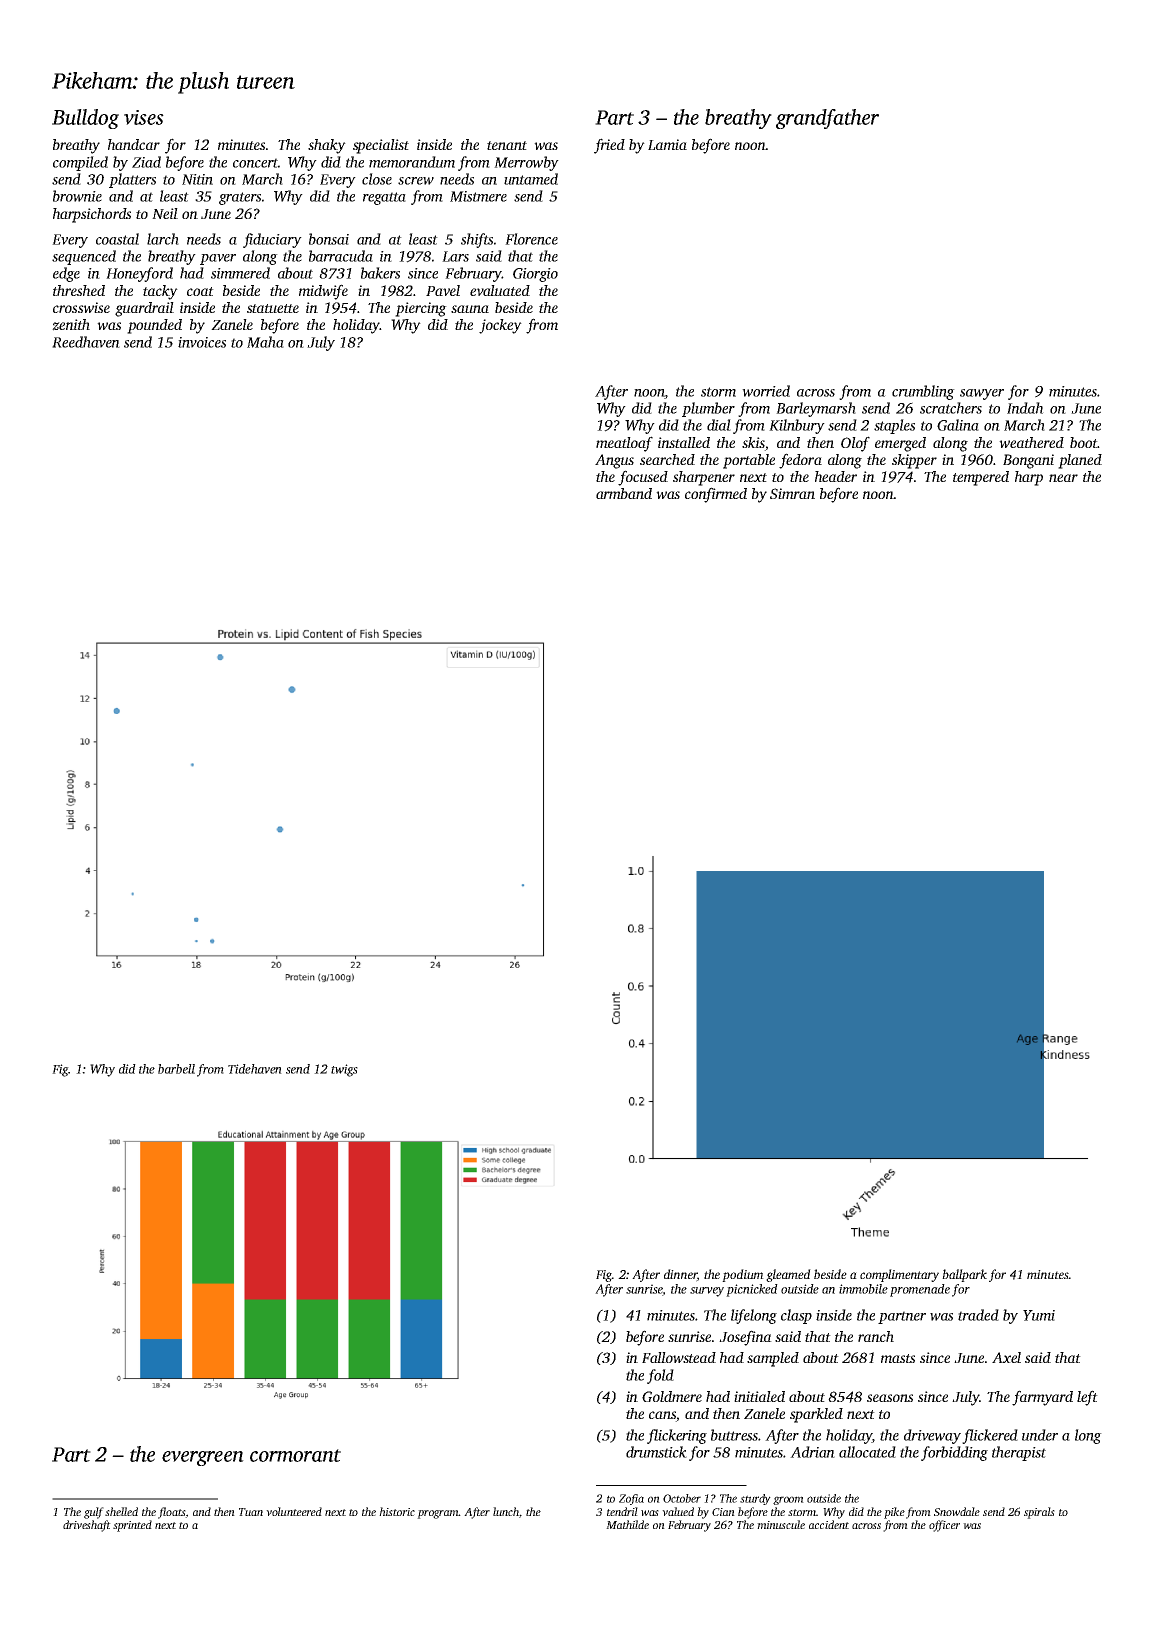  I want to click on memorandum, so click(412, 162).
